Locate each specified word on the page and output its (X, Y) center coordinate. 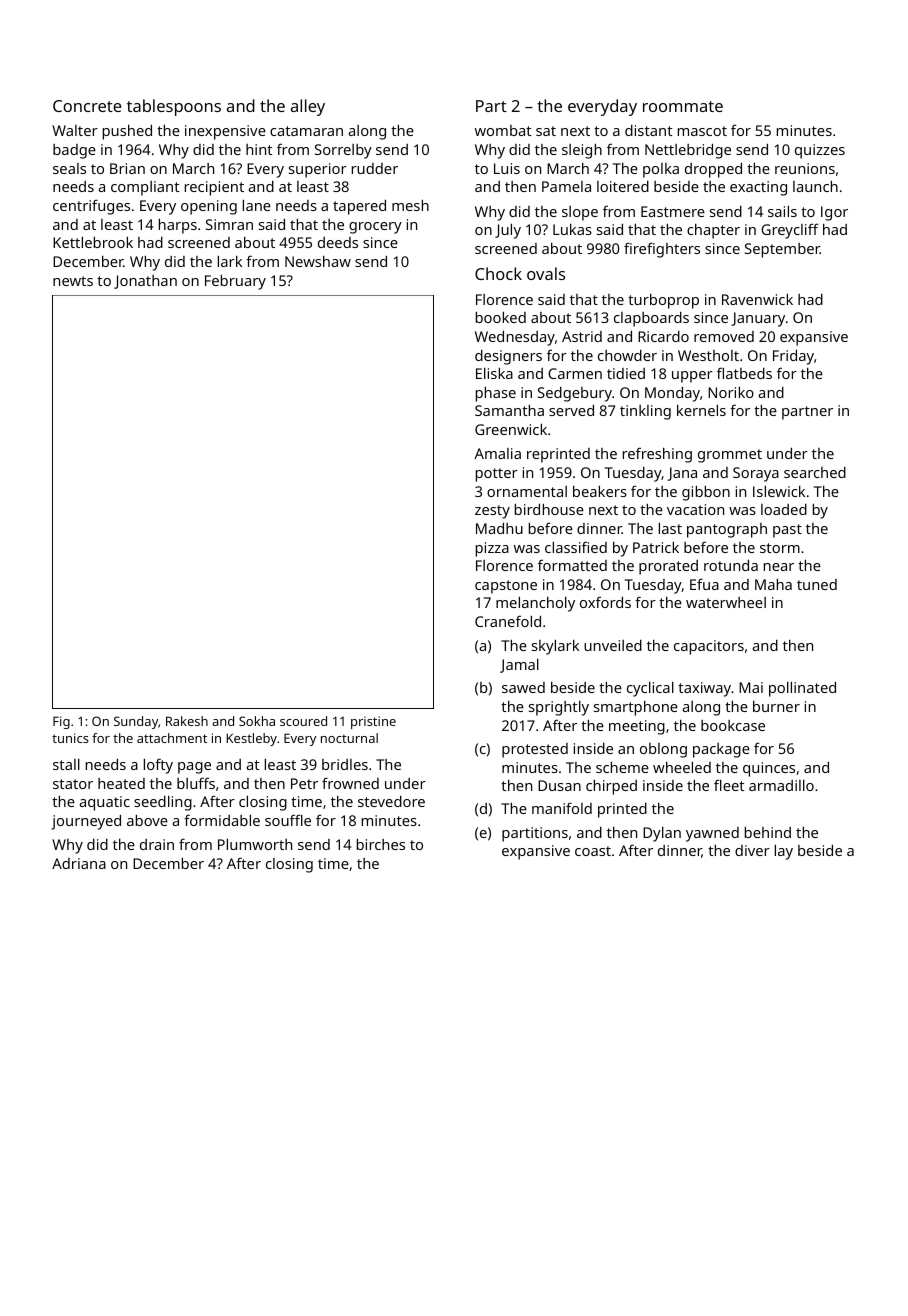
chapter (713, 231)
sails (782, 211)
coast (593, 851)
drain (157, 844)
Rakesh (187, 721)
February (235, 282)
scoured (303, 721)
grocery (375, 228)
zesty (492, 512)
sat (546, 131)
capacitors (709, 647)
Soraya (756, 474)
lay (784, 852)
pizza (492, 549)
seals (69, 168)
